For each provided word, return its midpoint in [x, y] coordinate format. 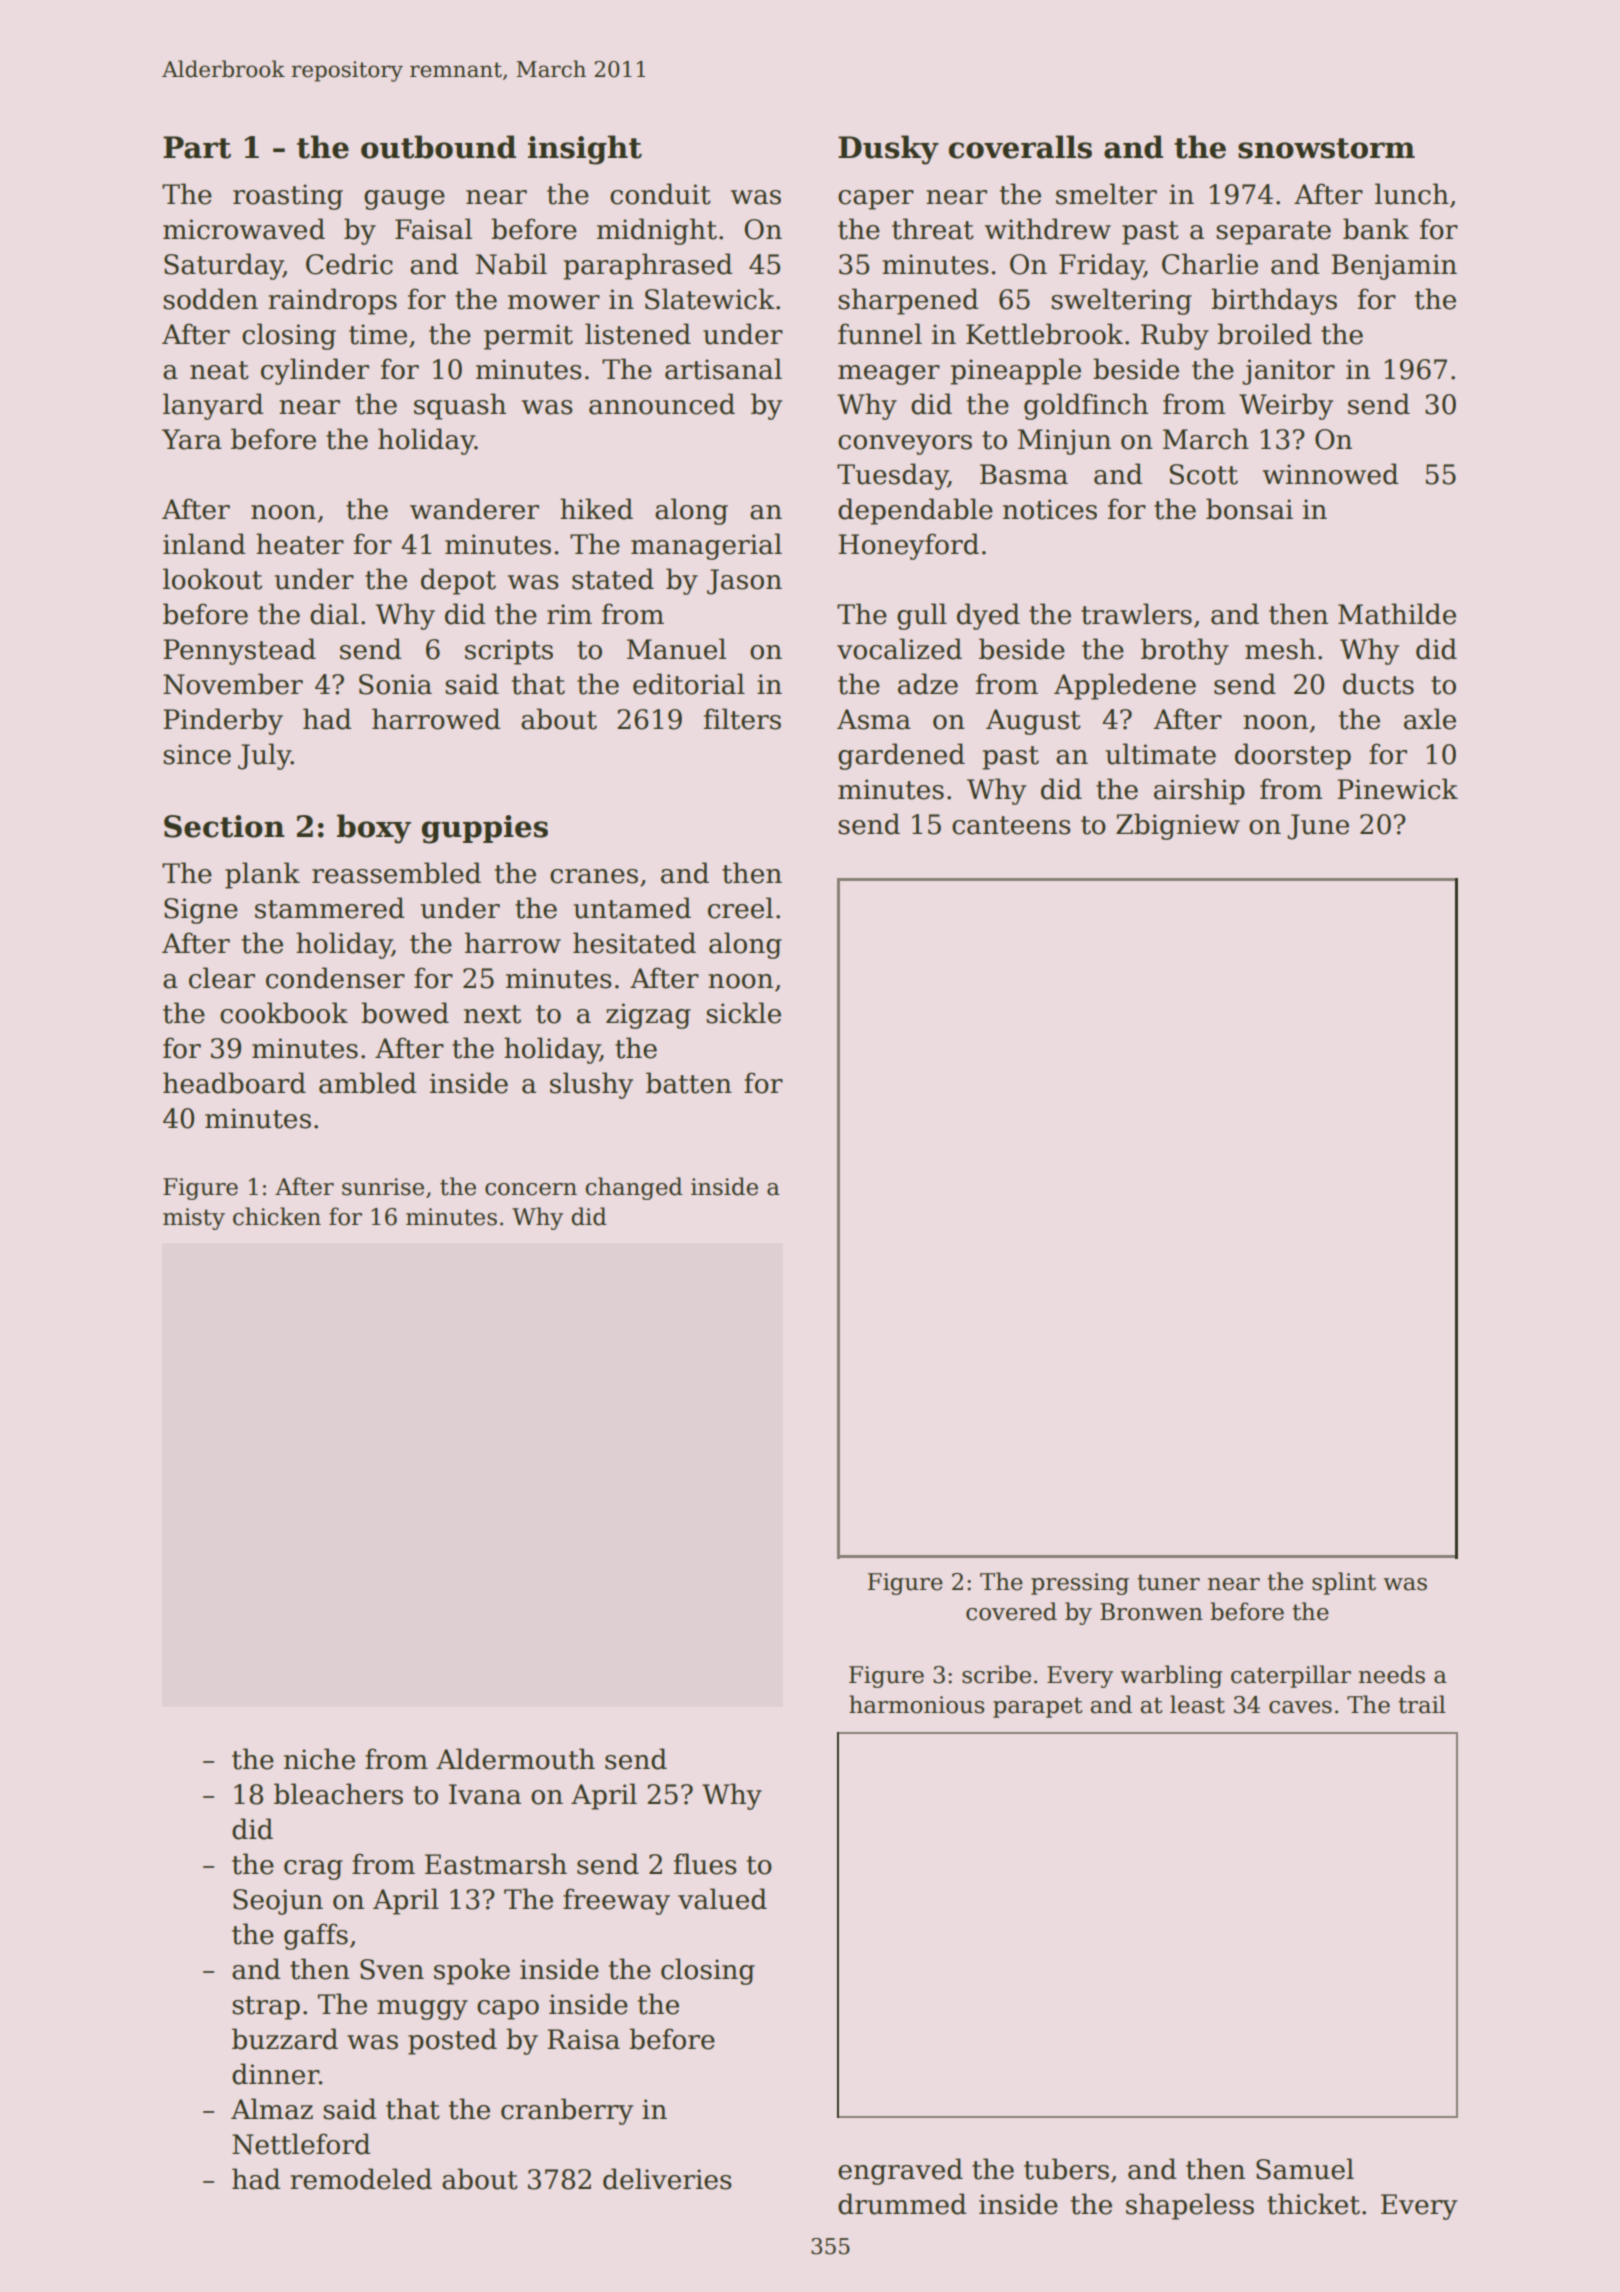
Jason [744, 582]
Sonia [395, 684]
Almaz [272, 2109]
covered [1011, 1611]
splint [1344, 1583]
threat [933, 229]
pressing [1080, 1584]
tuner [1168, 1582]
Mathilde [1397, 614]
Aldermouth [515, 1759]
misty [194, 1219]
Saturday [223, 266]
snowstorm [1326, 148]
